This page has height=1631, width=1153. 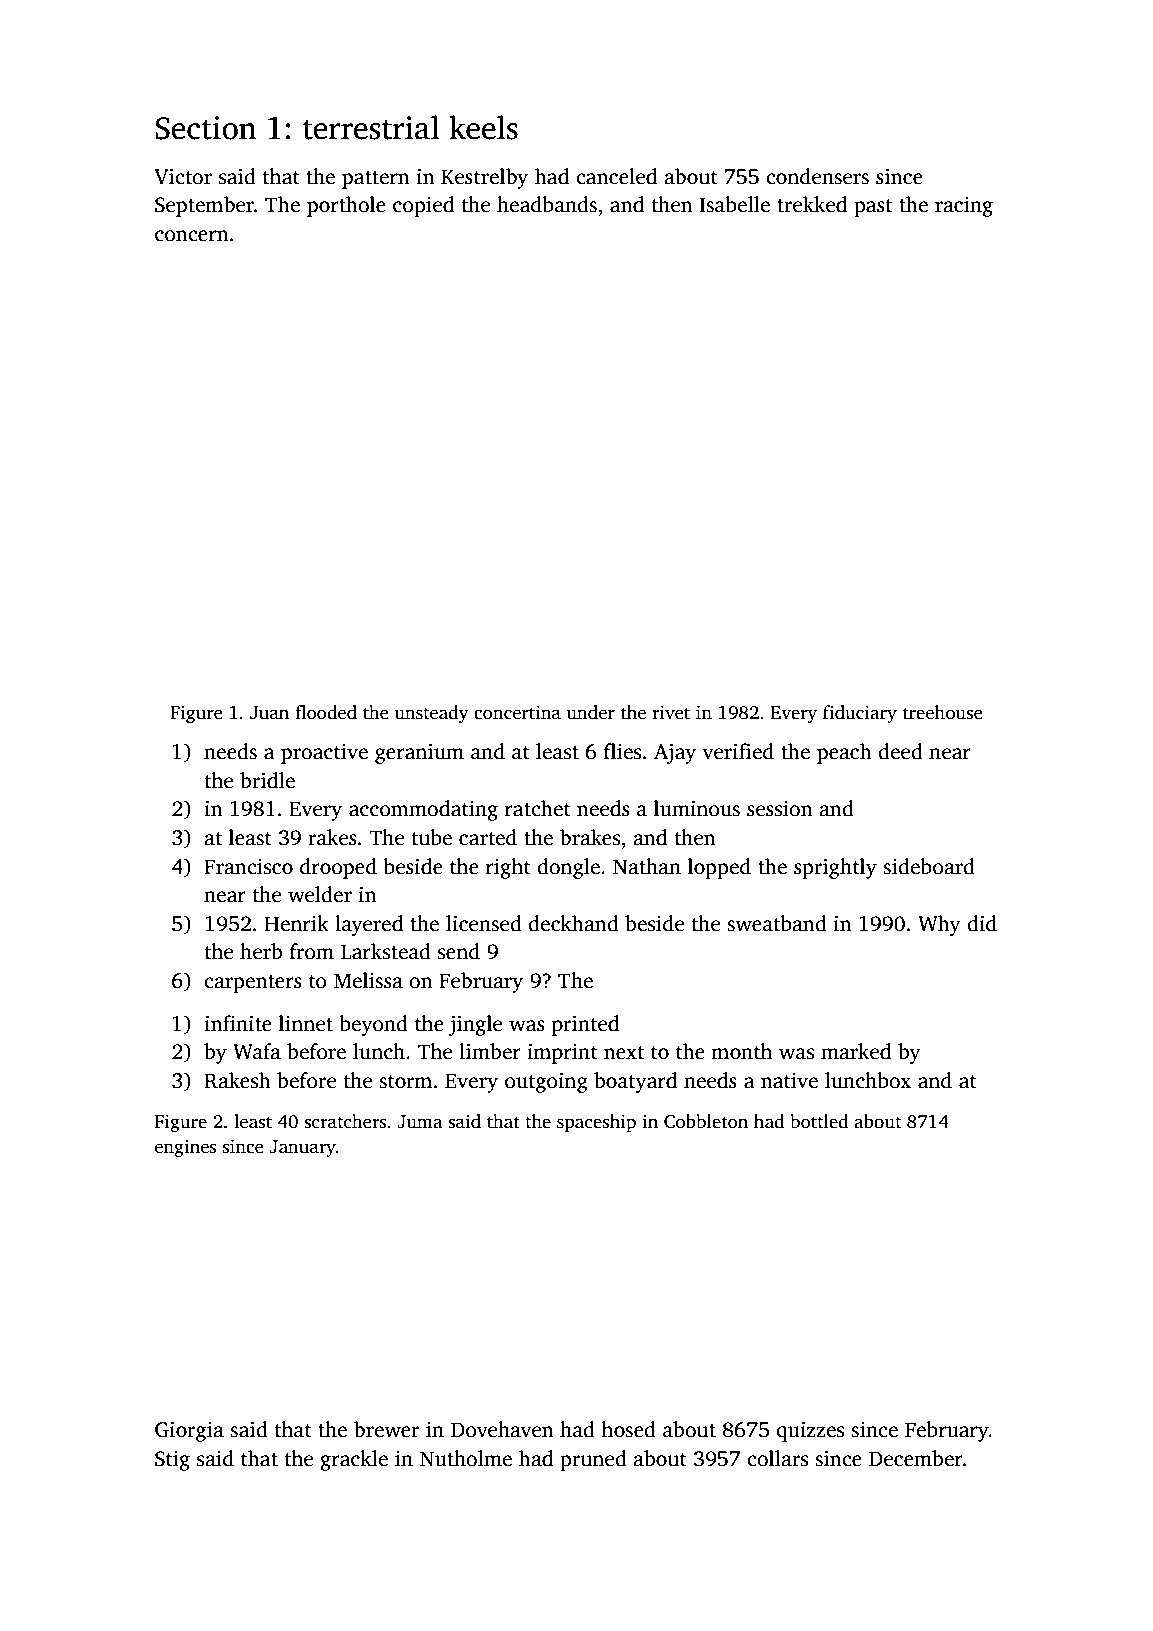 I want to click on January, so click(x=302, y=1148).
